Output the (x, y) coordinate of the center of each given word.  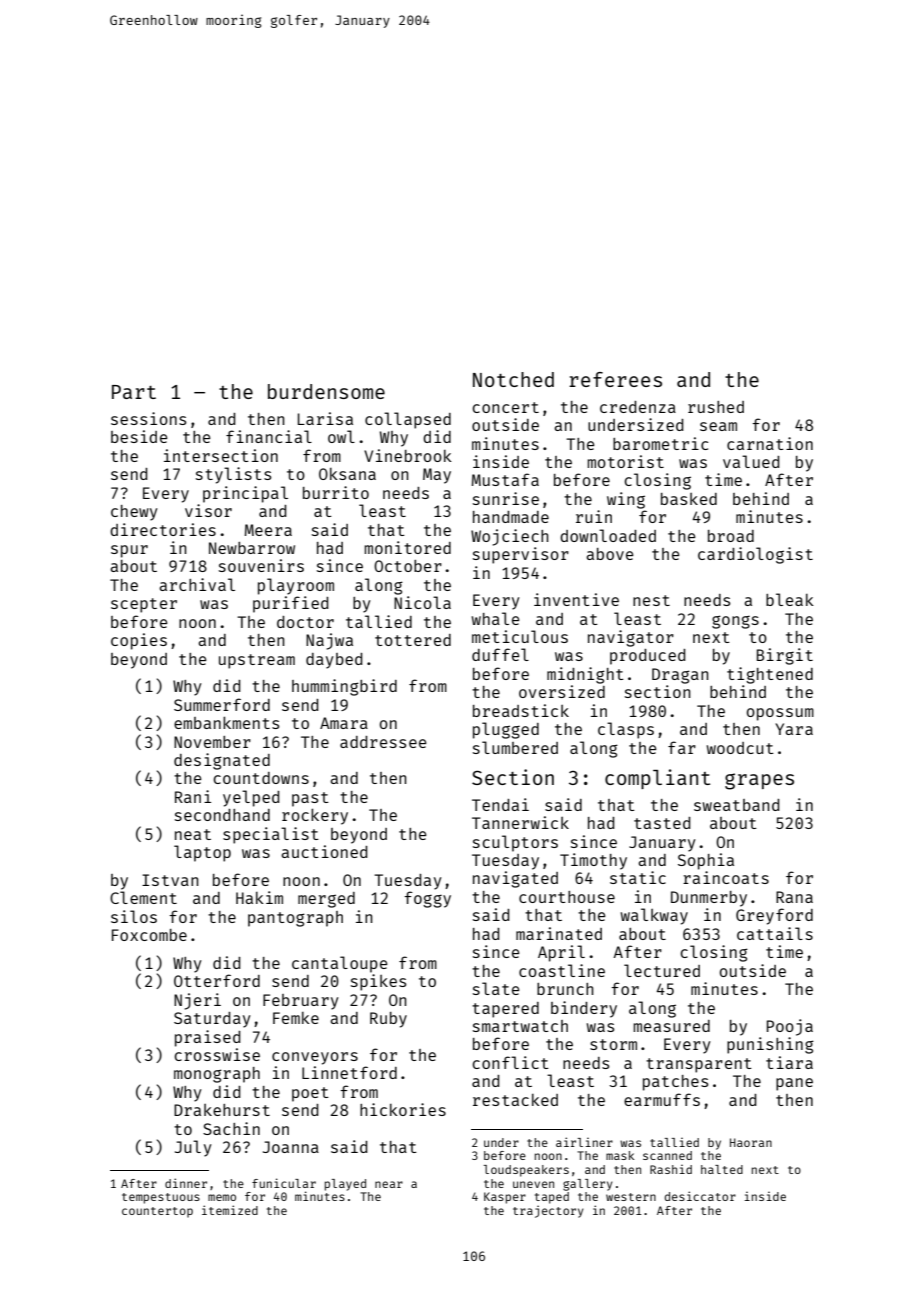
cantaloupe (340, 964)
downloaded (608, 535)
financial (269, 436)
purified (291, 604)
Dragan (680, 676)
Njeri (197, 1001)
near (389, 1184)
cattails (775, 933)
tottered (413, 640)
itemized (230, 1210)
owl (341, 436)
